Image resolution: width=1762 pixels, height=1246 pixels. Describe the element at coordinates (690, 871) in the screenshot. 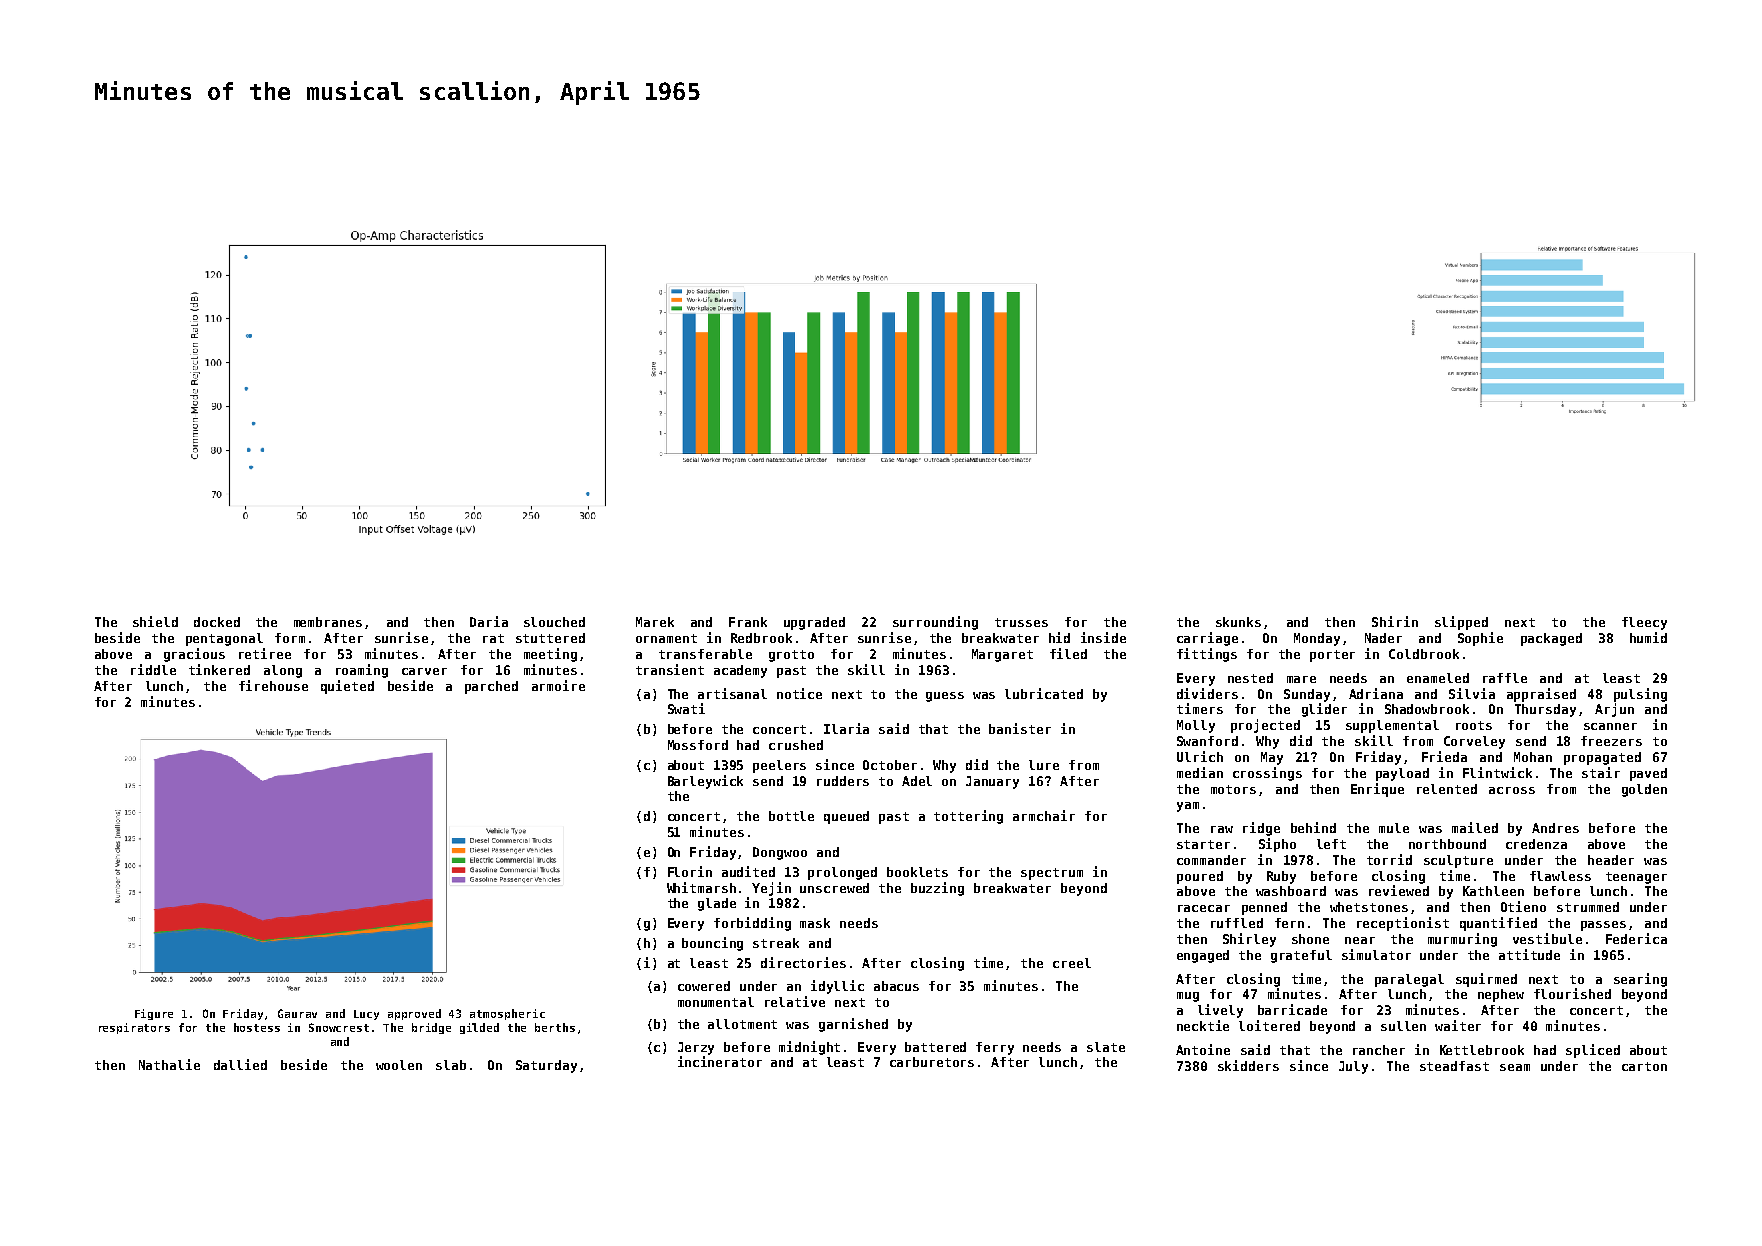

I see `Florin` at that location.
